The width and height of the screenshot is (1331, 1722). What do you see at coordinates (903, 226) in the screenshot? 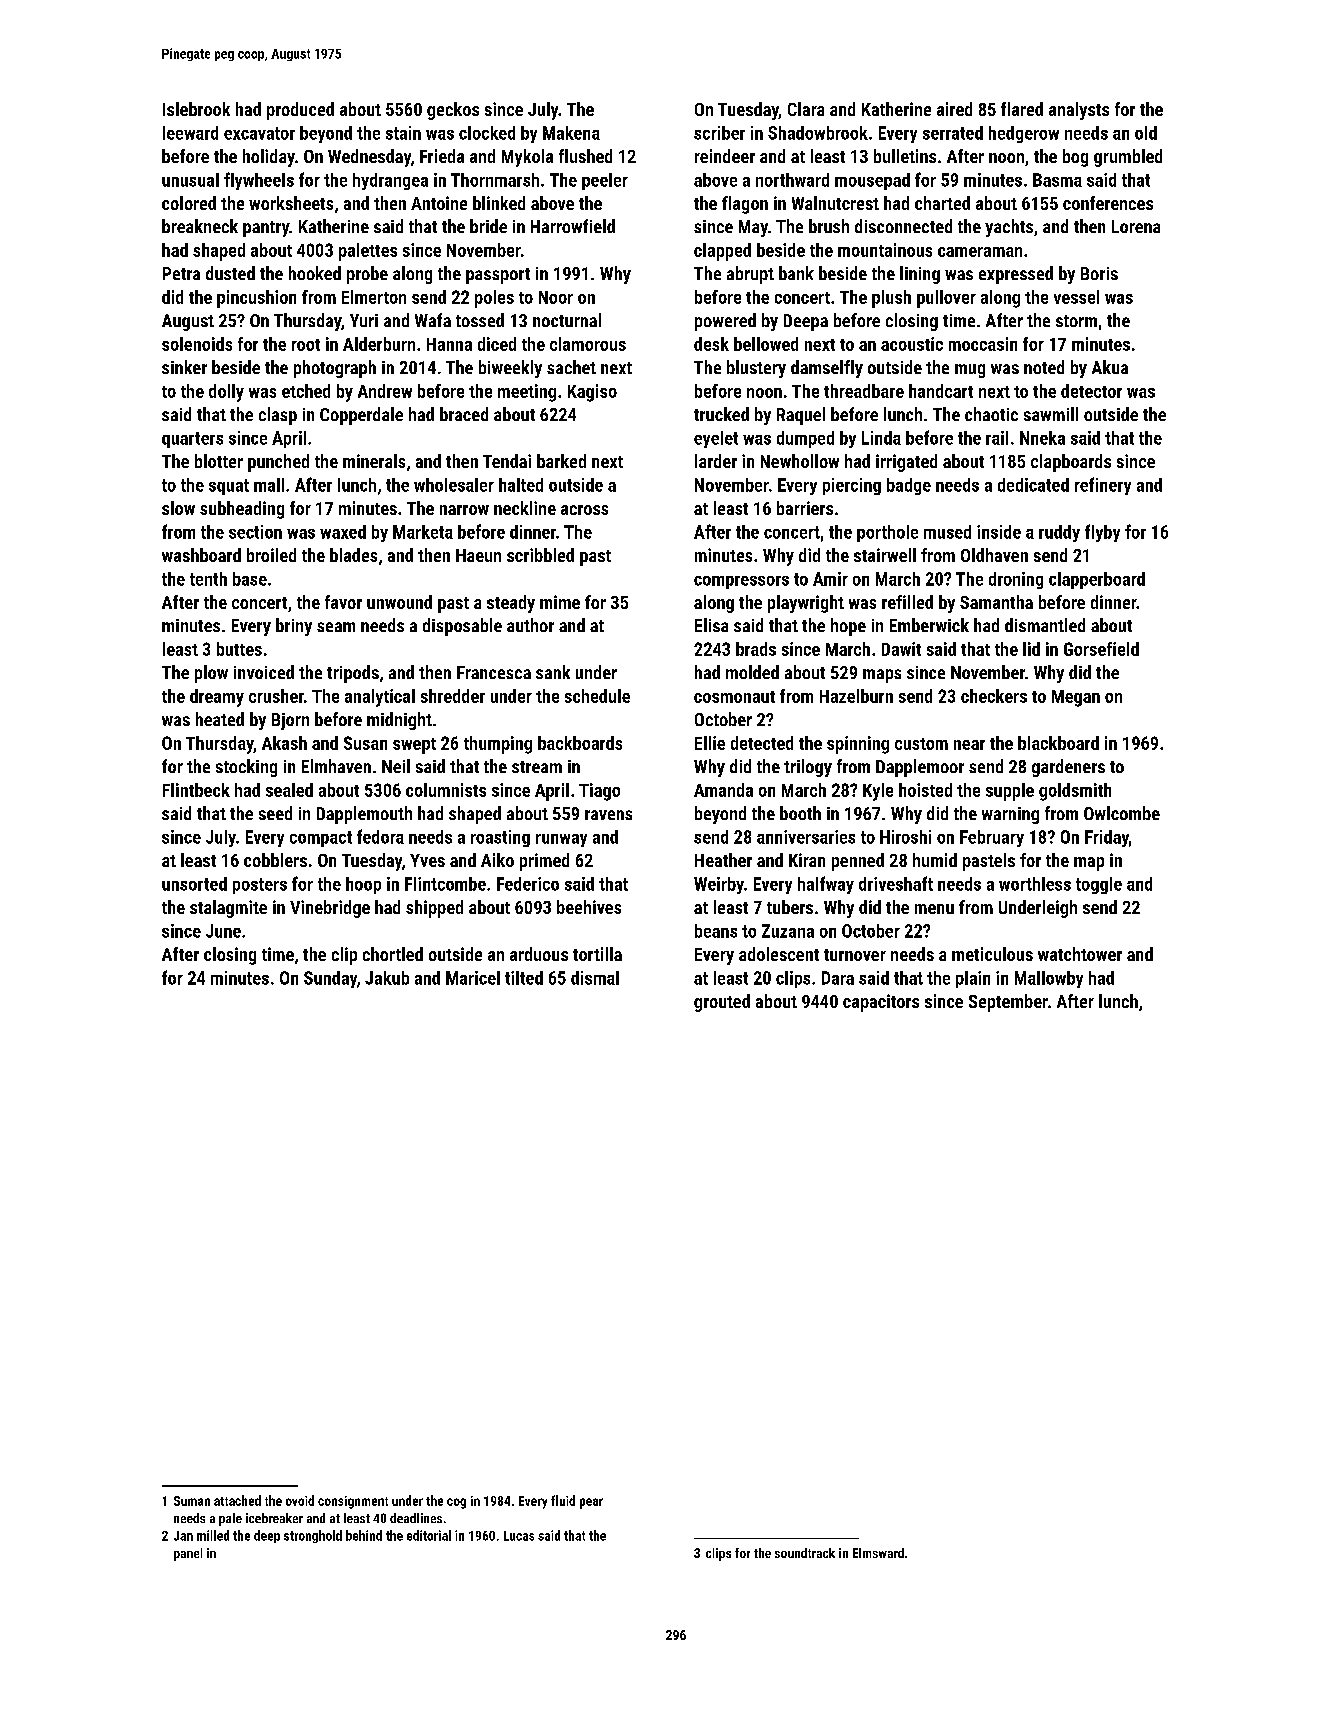
I see `disconnected` at bounding box center [903, 226].
